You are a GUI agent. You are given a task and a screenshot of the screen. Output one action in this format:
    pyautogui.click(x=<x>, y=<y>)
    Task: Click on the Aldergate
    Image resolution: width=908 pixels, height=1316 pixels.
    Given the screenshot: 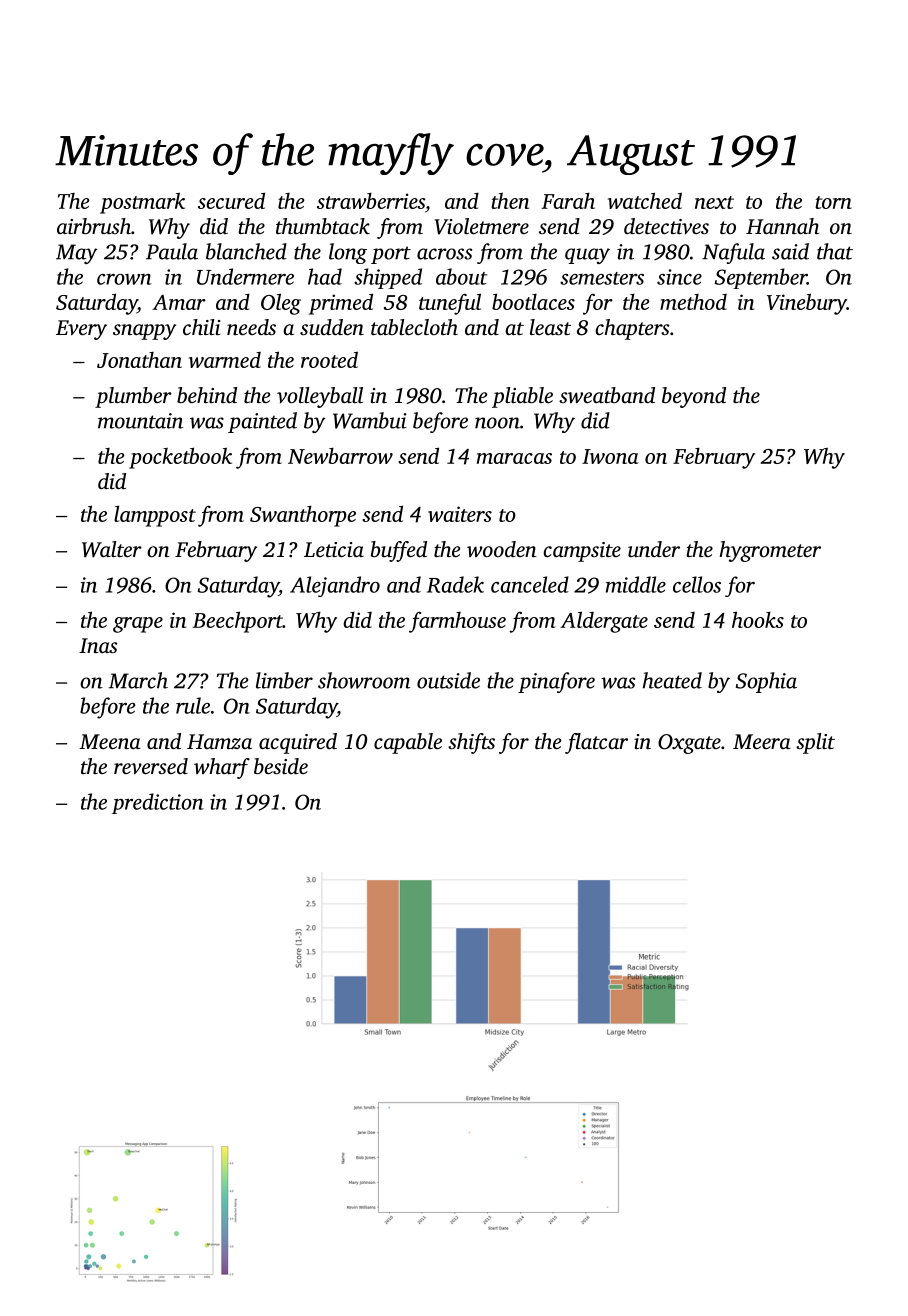 What is the action you would take?
    pyautogui.click(x=604, y=622)
